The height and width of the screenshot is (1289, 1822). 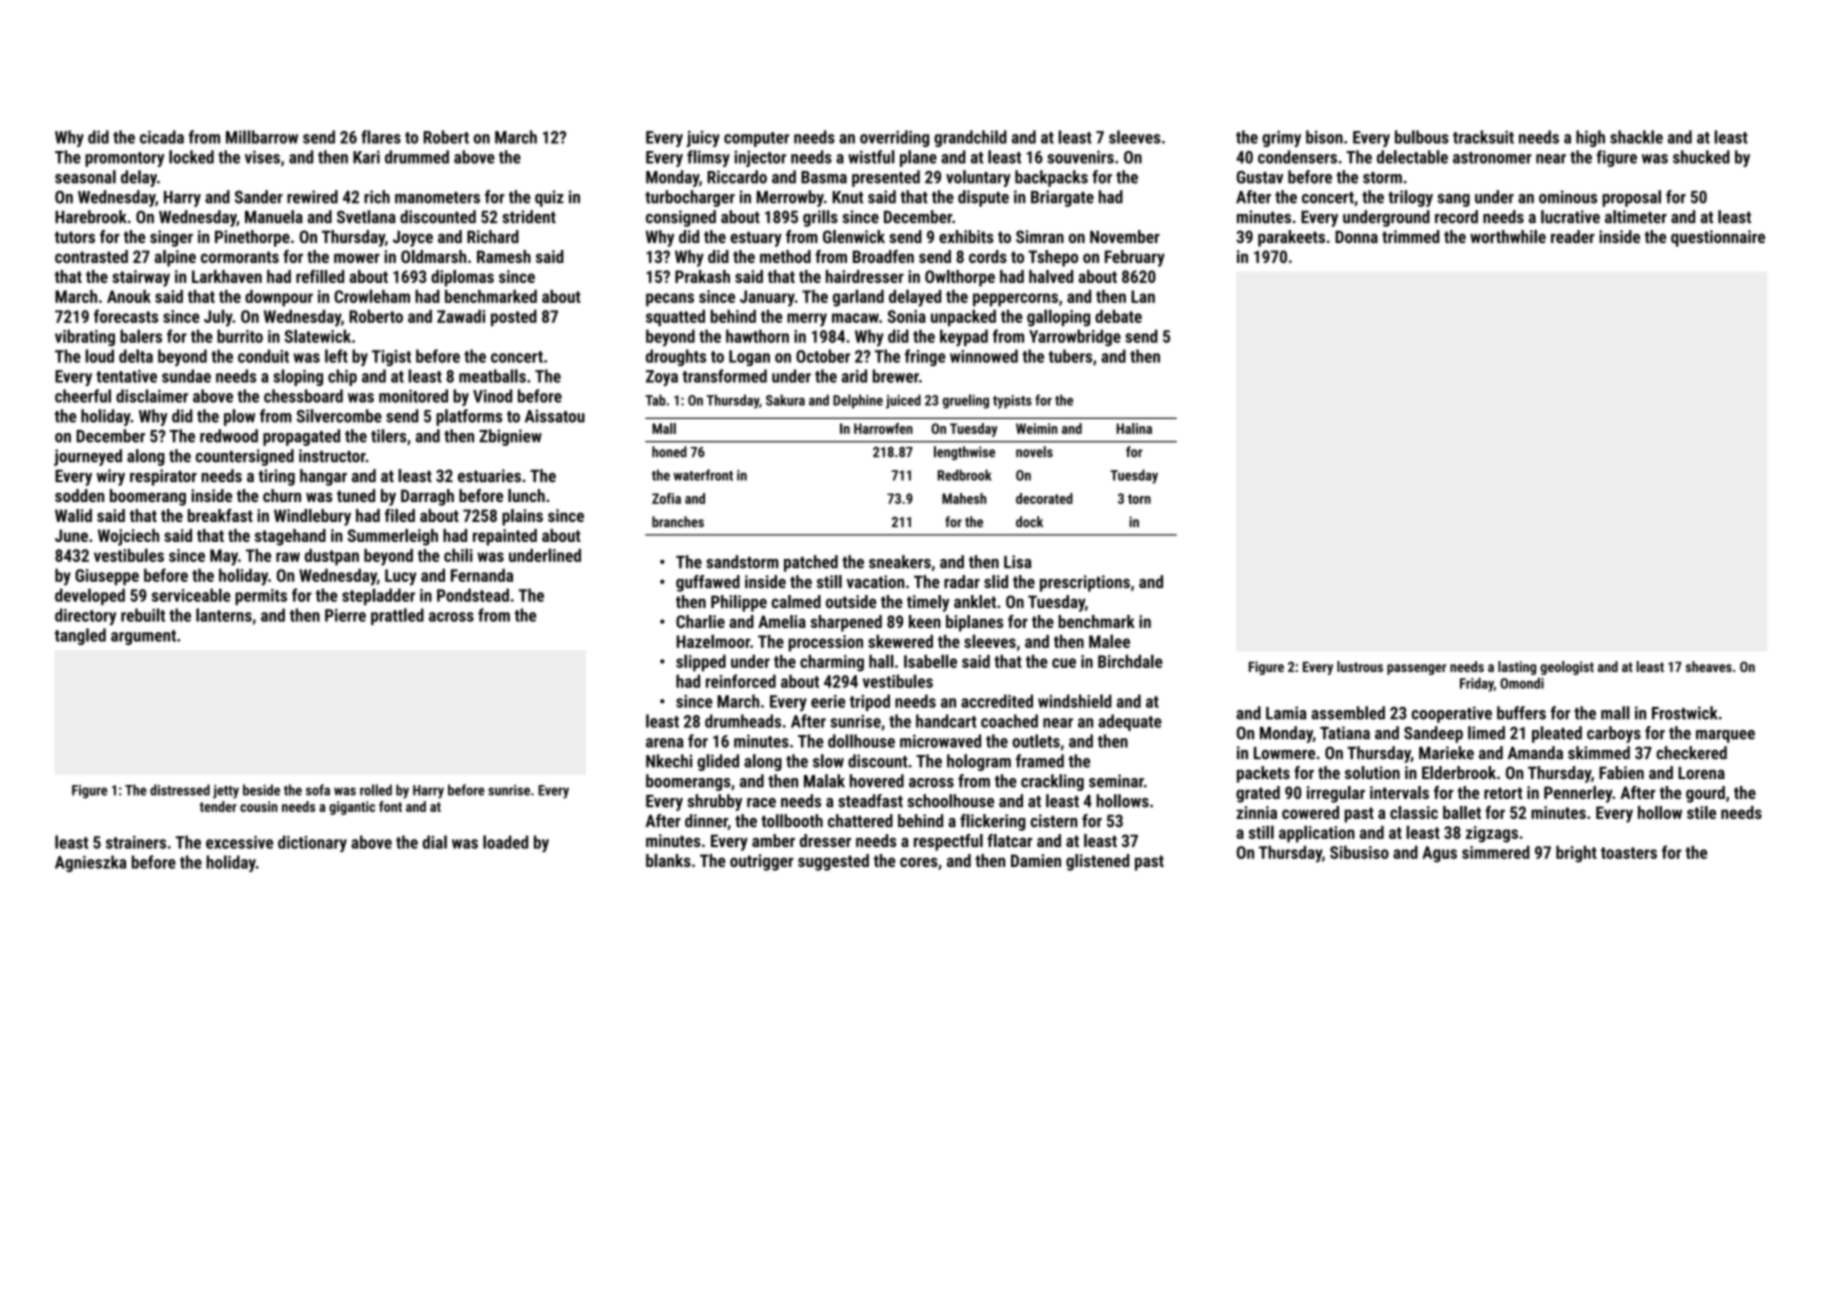 I want to click on dock, so click(x=1029, y=521).
